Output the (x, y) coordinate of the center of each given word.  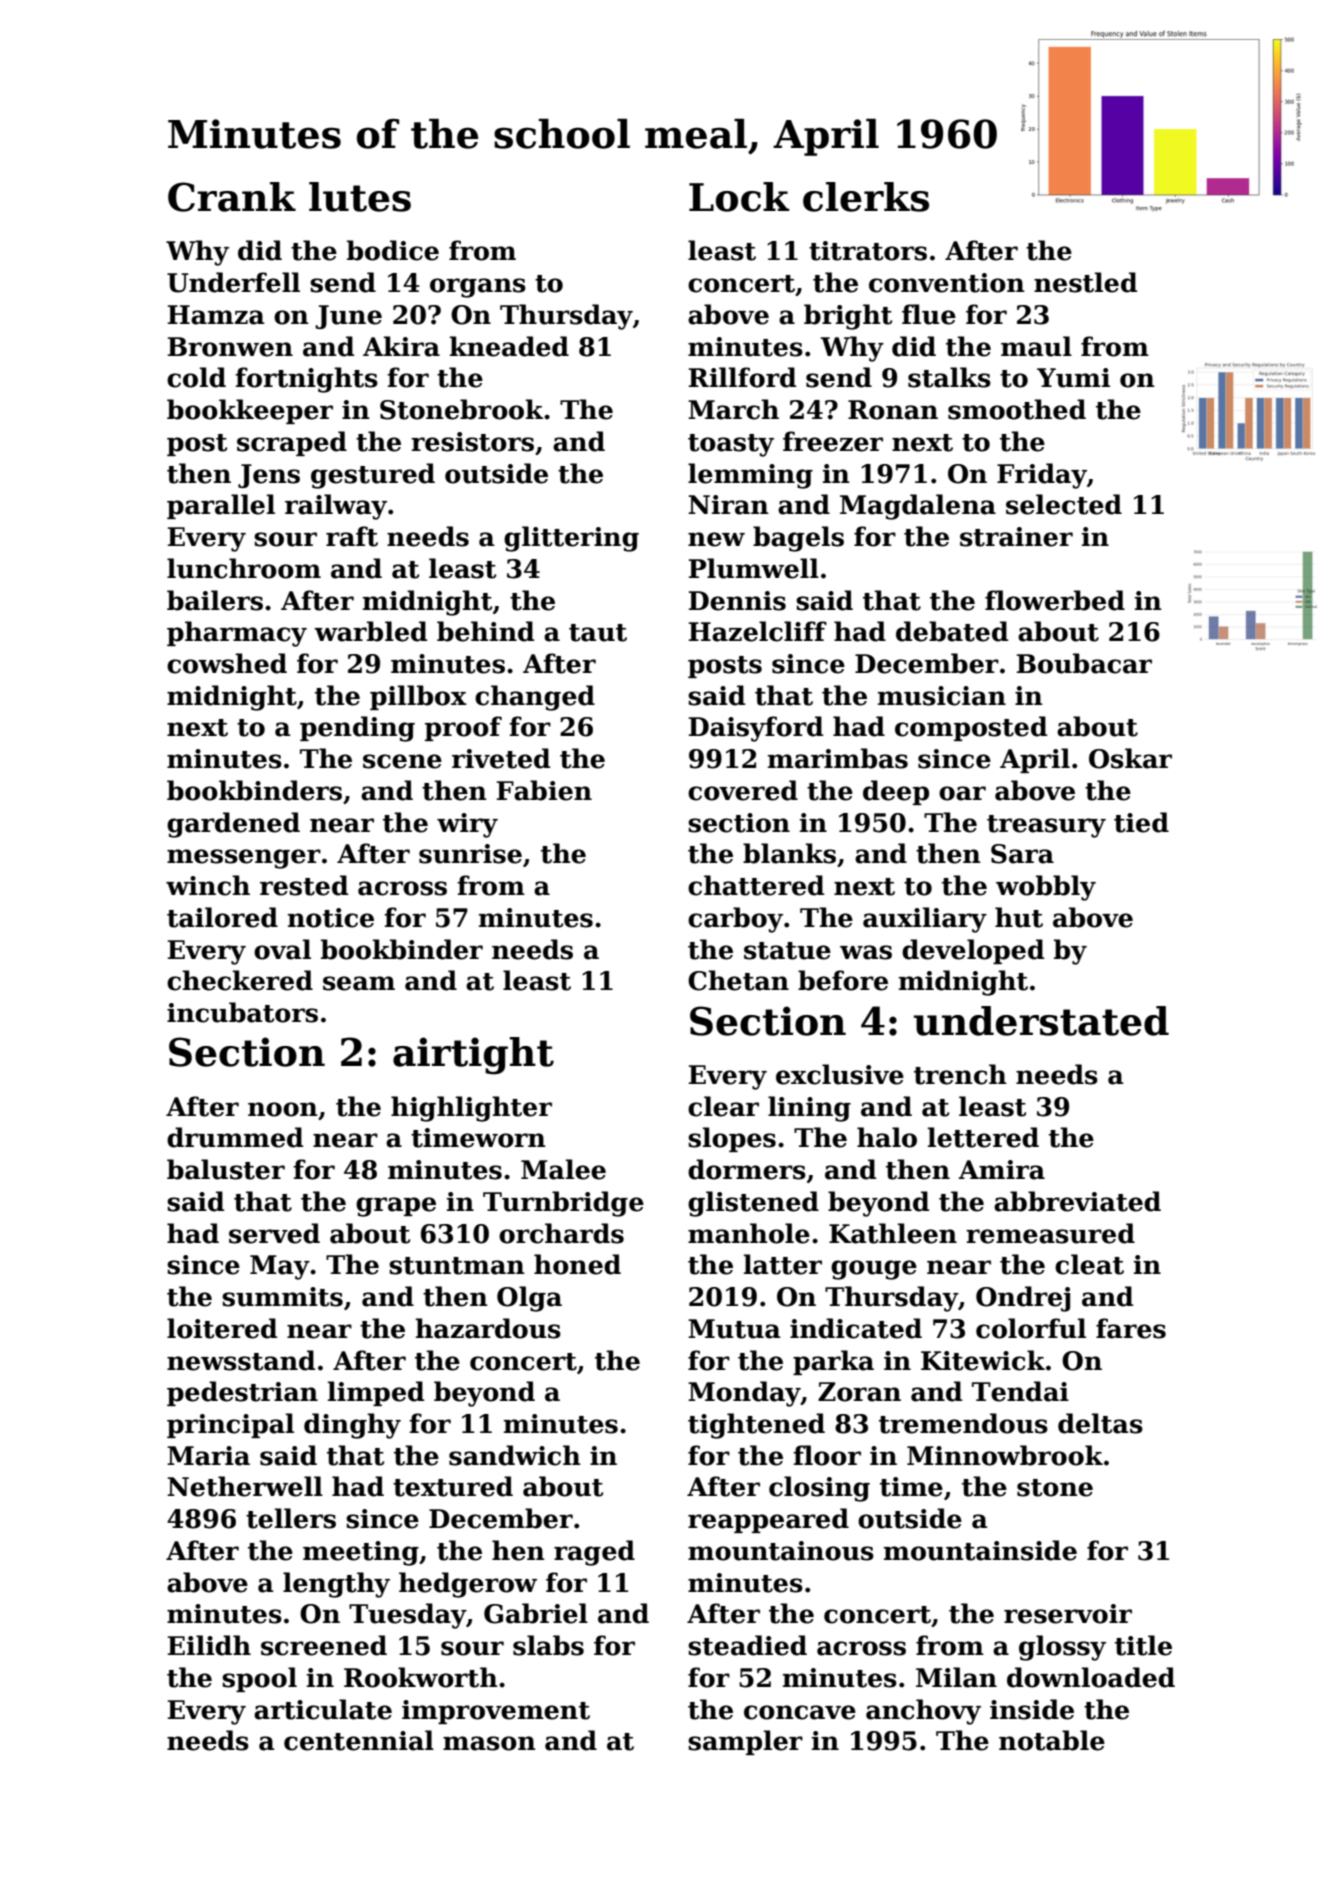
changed (535, 698)
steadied (747, 1645)
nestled (1086, 282)
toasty (731, 445)
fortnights (306, 380)
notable (1052, 1740)
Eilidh (209, 1645)
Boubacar (1084, 663)
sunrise (470, 854)
